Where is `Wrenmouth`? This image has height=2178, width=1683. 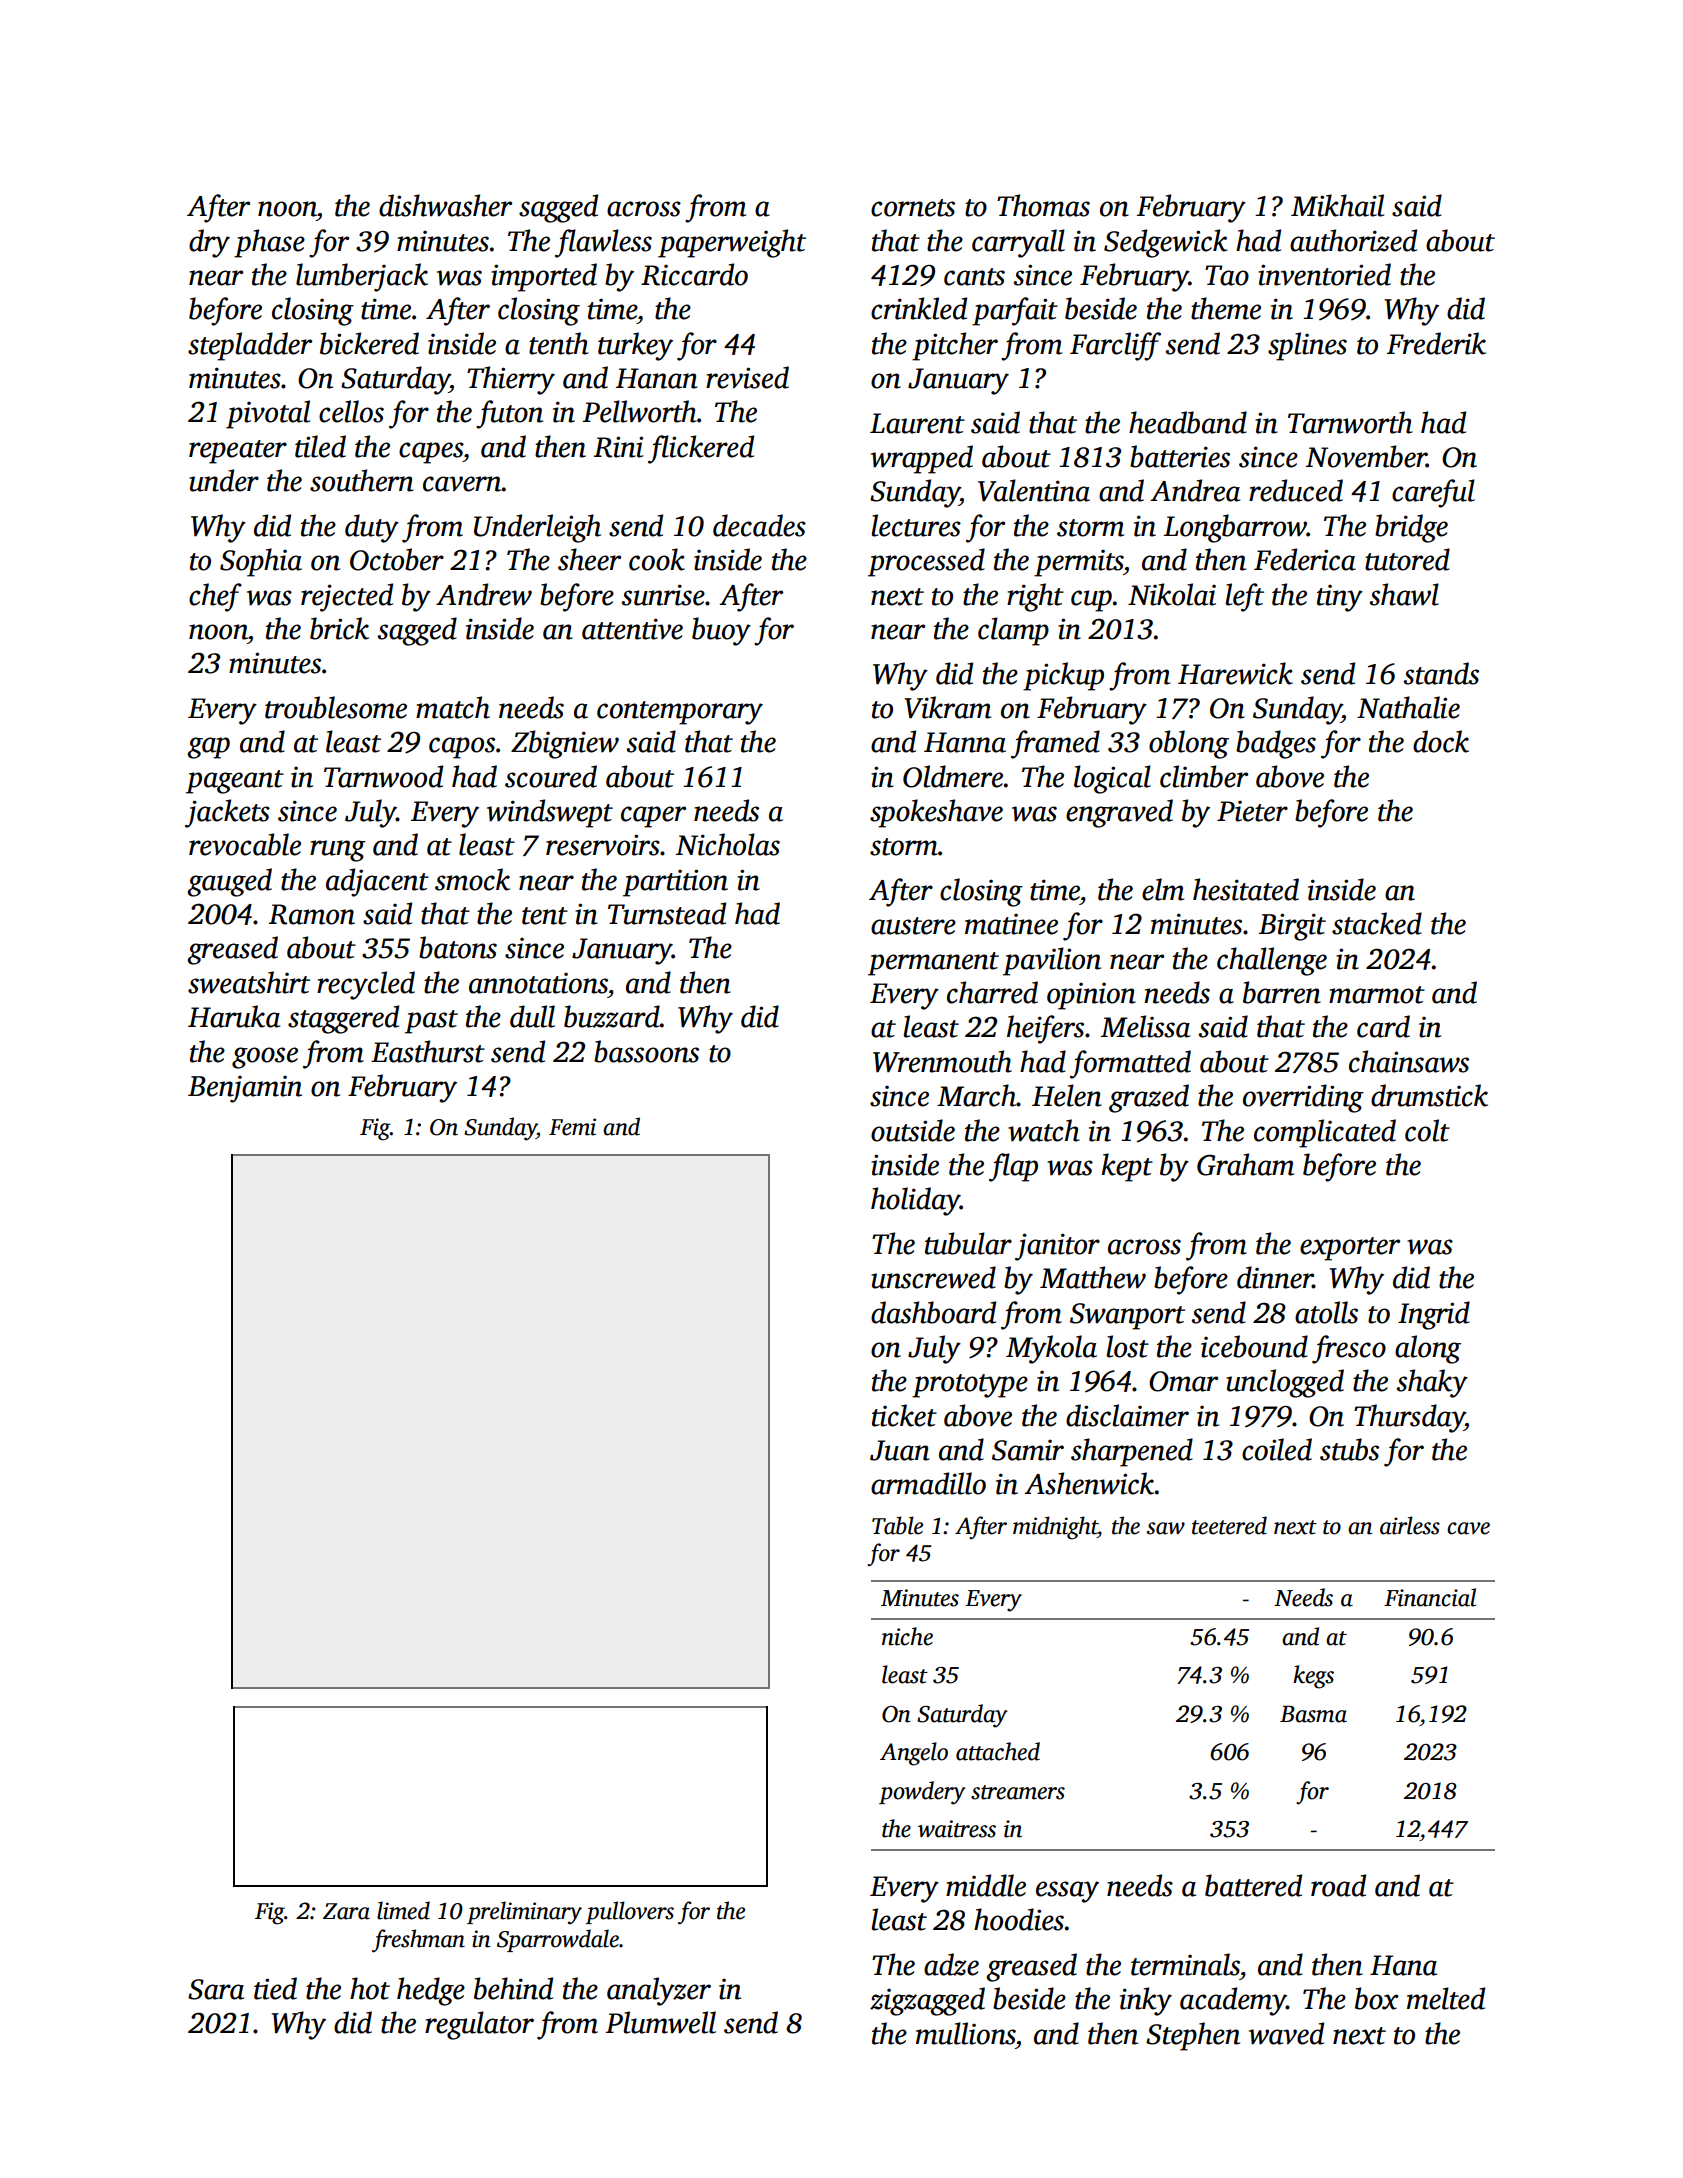 Wrenmouth is located at coordinates (942, 1061).
